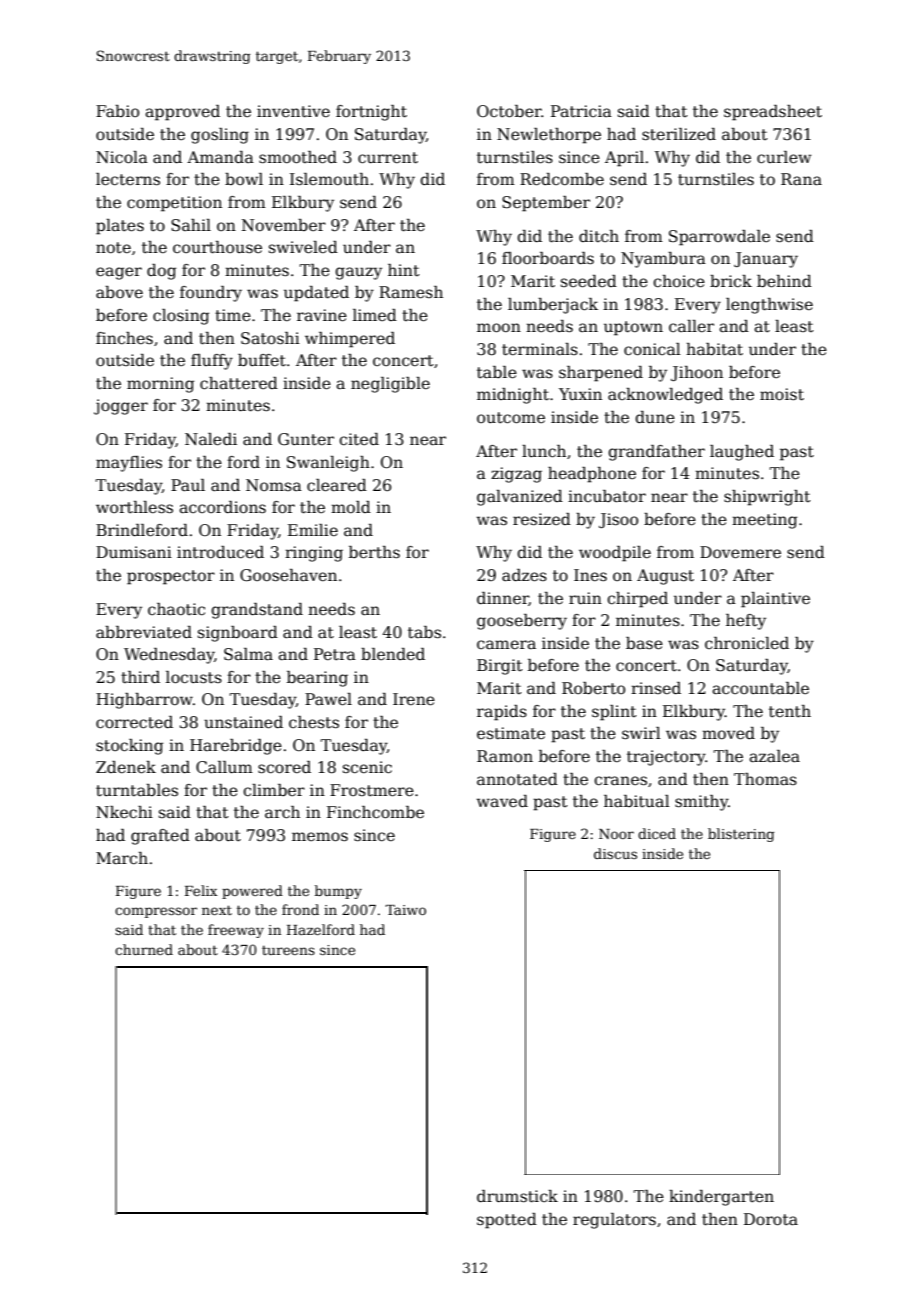 The height and width of the page is (1308, 924). Describe the element at coordinates (117, 111) in the page. I see `Fabio` at that location.
